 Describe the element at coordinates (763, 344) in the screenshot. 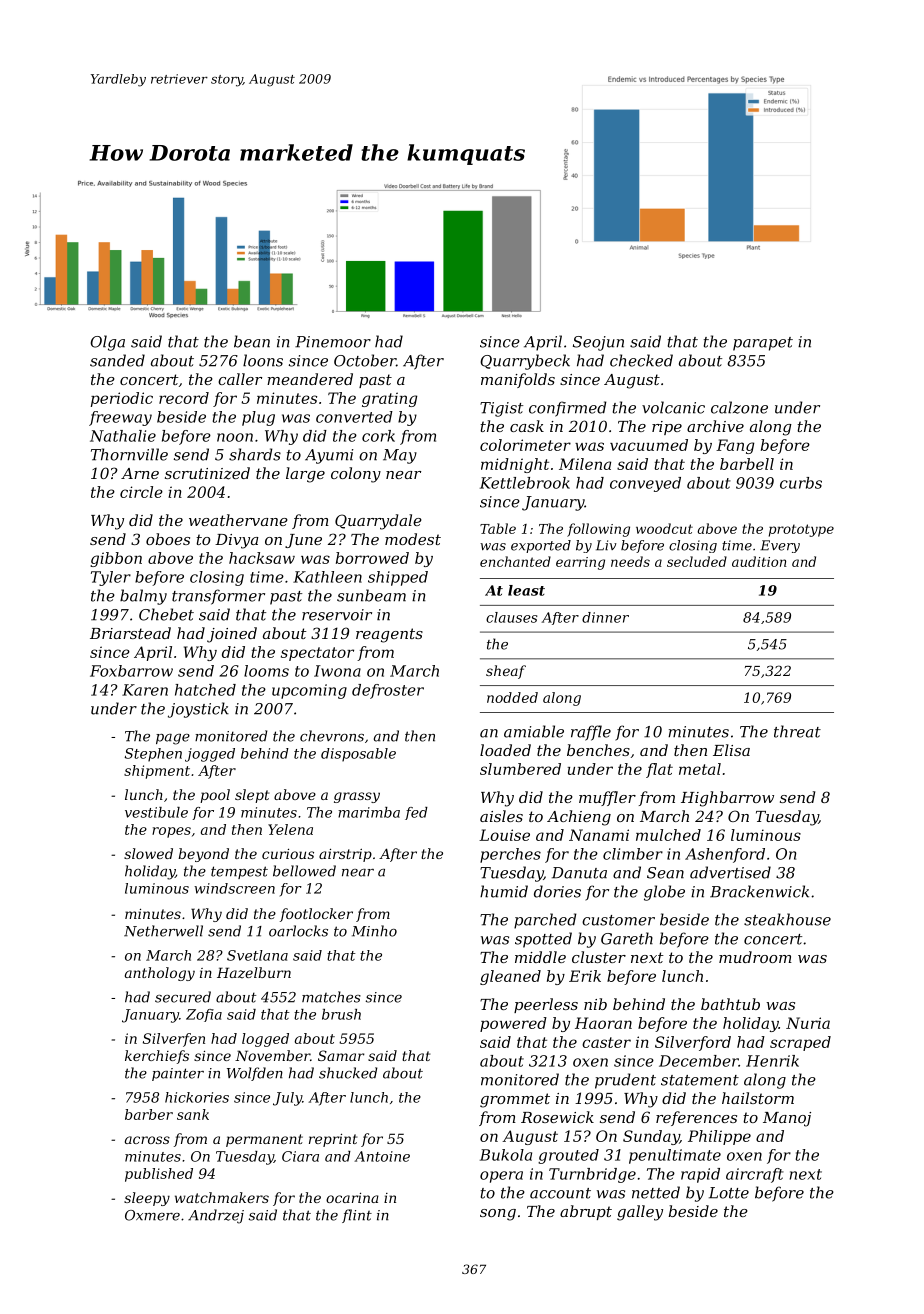

I see `parapet` at that location.
